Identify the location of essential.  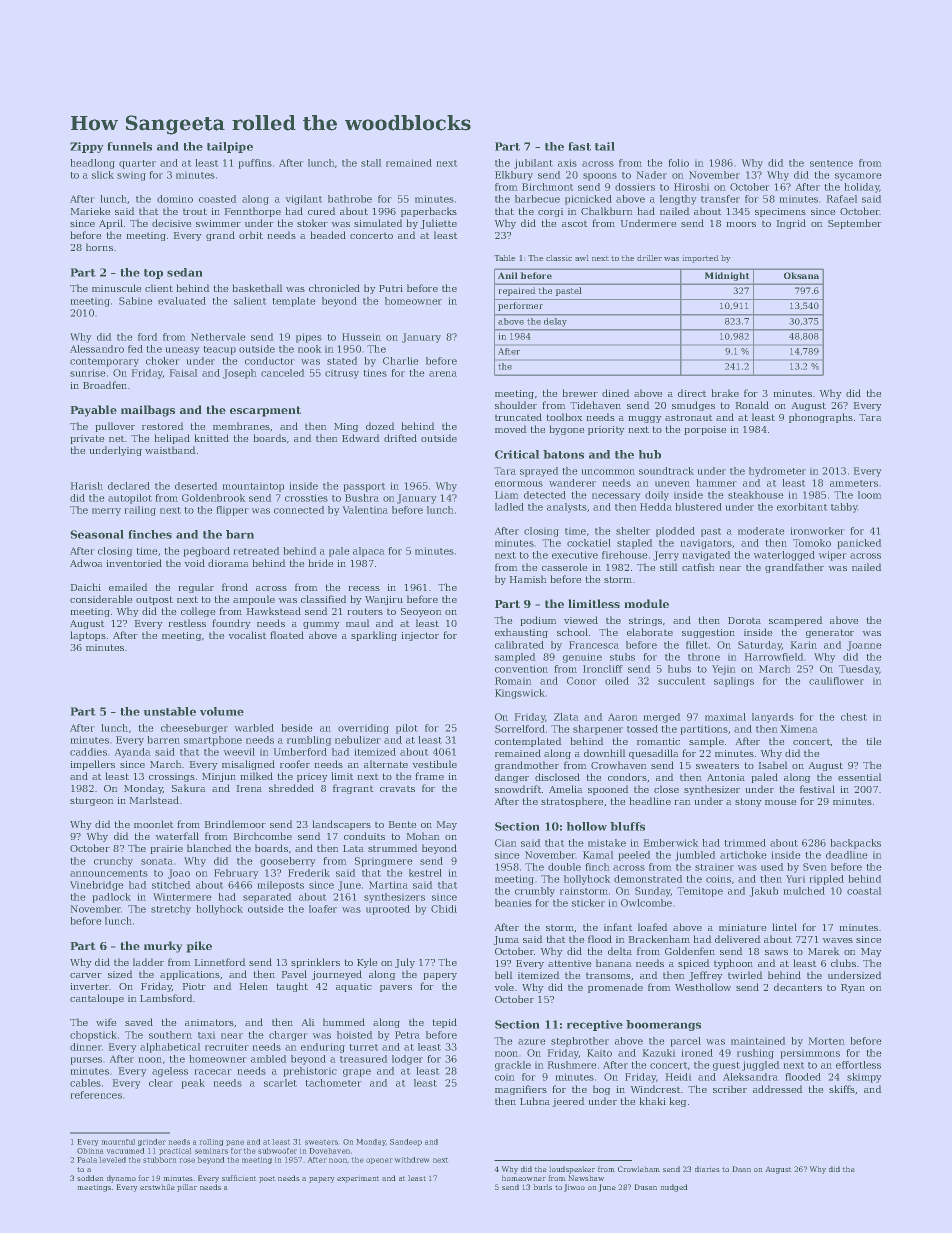
(860, 777).
